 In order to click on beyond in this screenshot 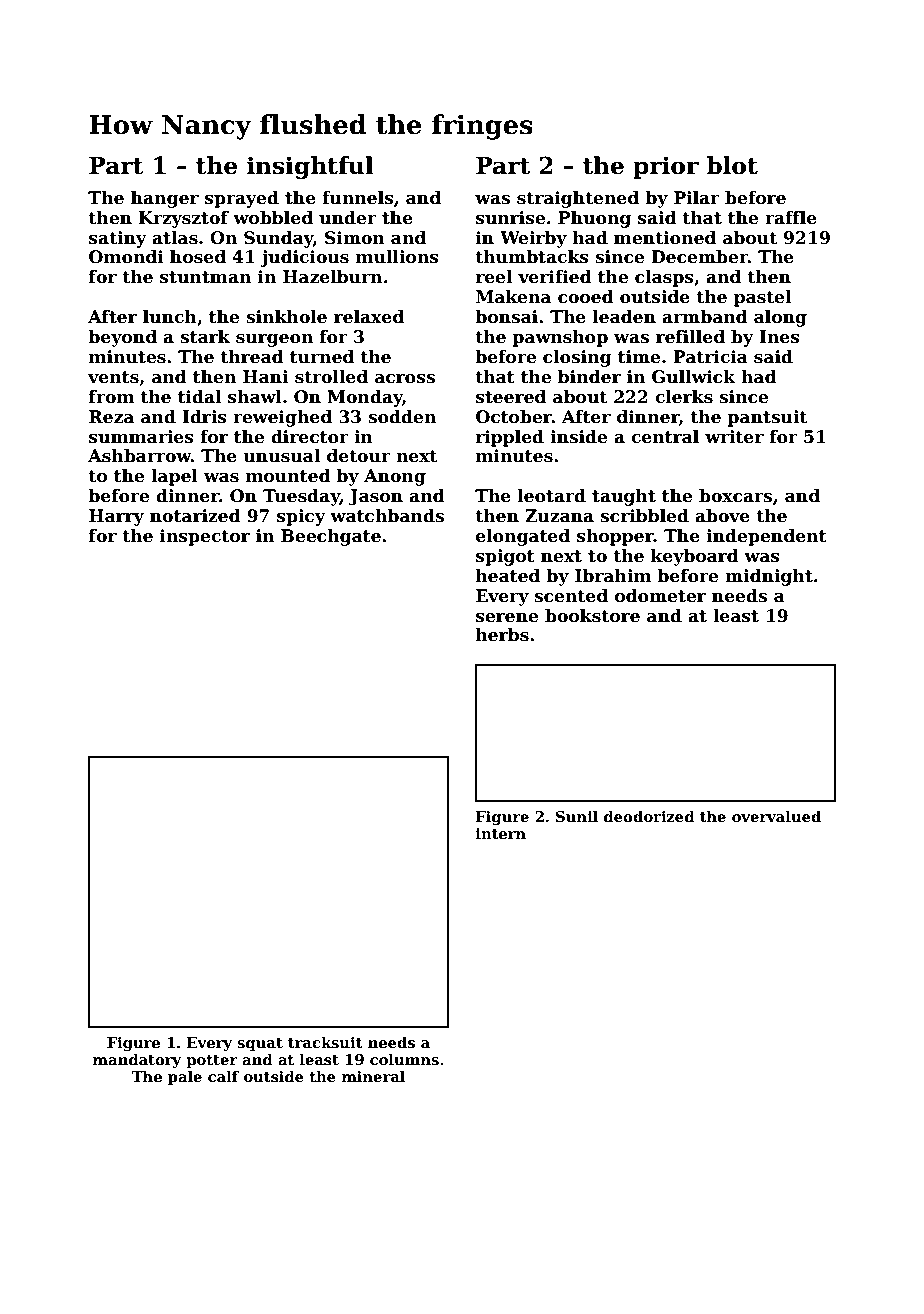, I will do `click(122, 338)`.
